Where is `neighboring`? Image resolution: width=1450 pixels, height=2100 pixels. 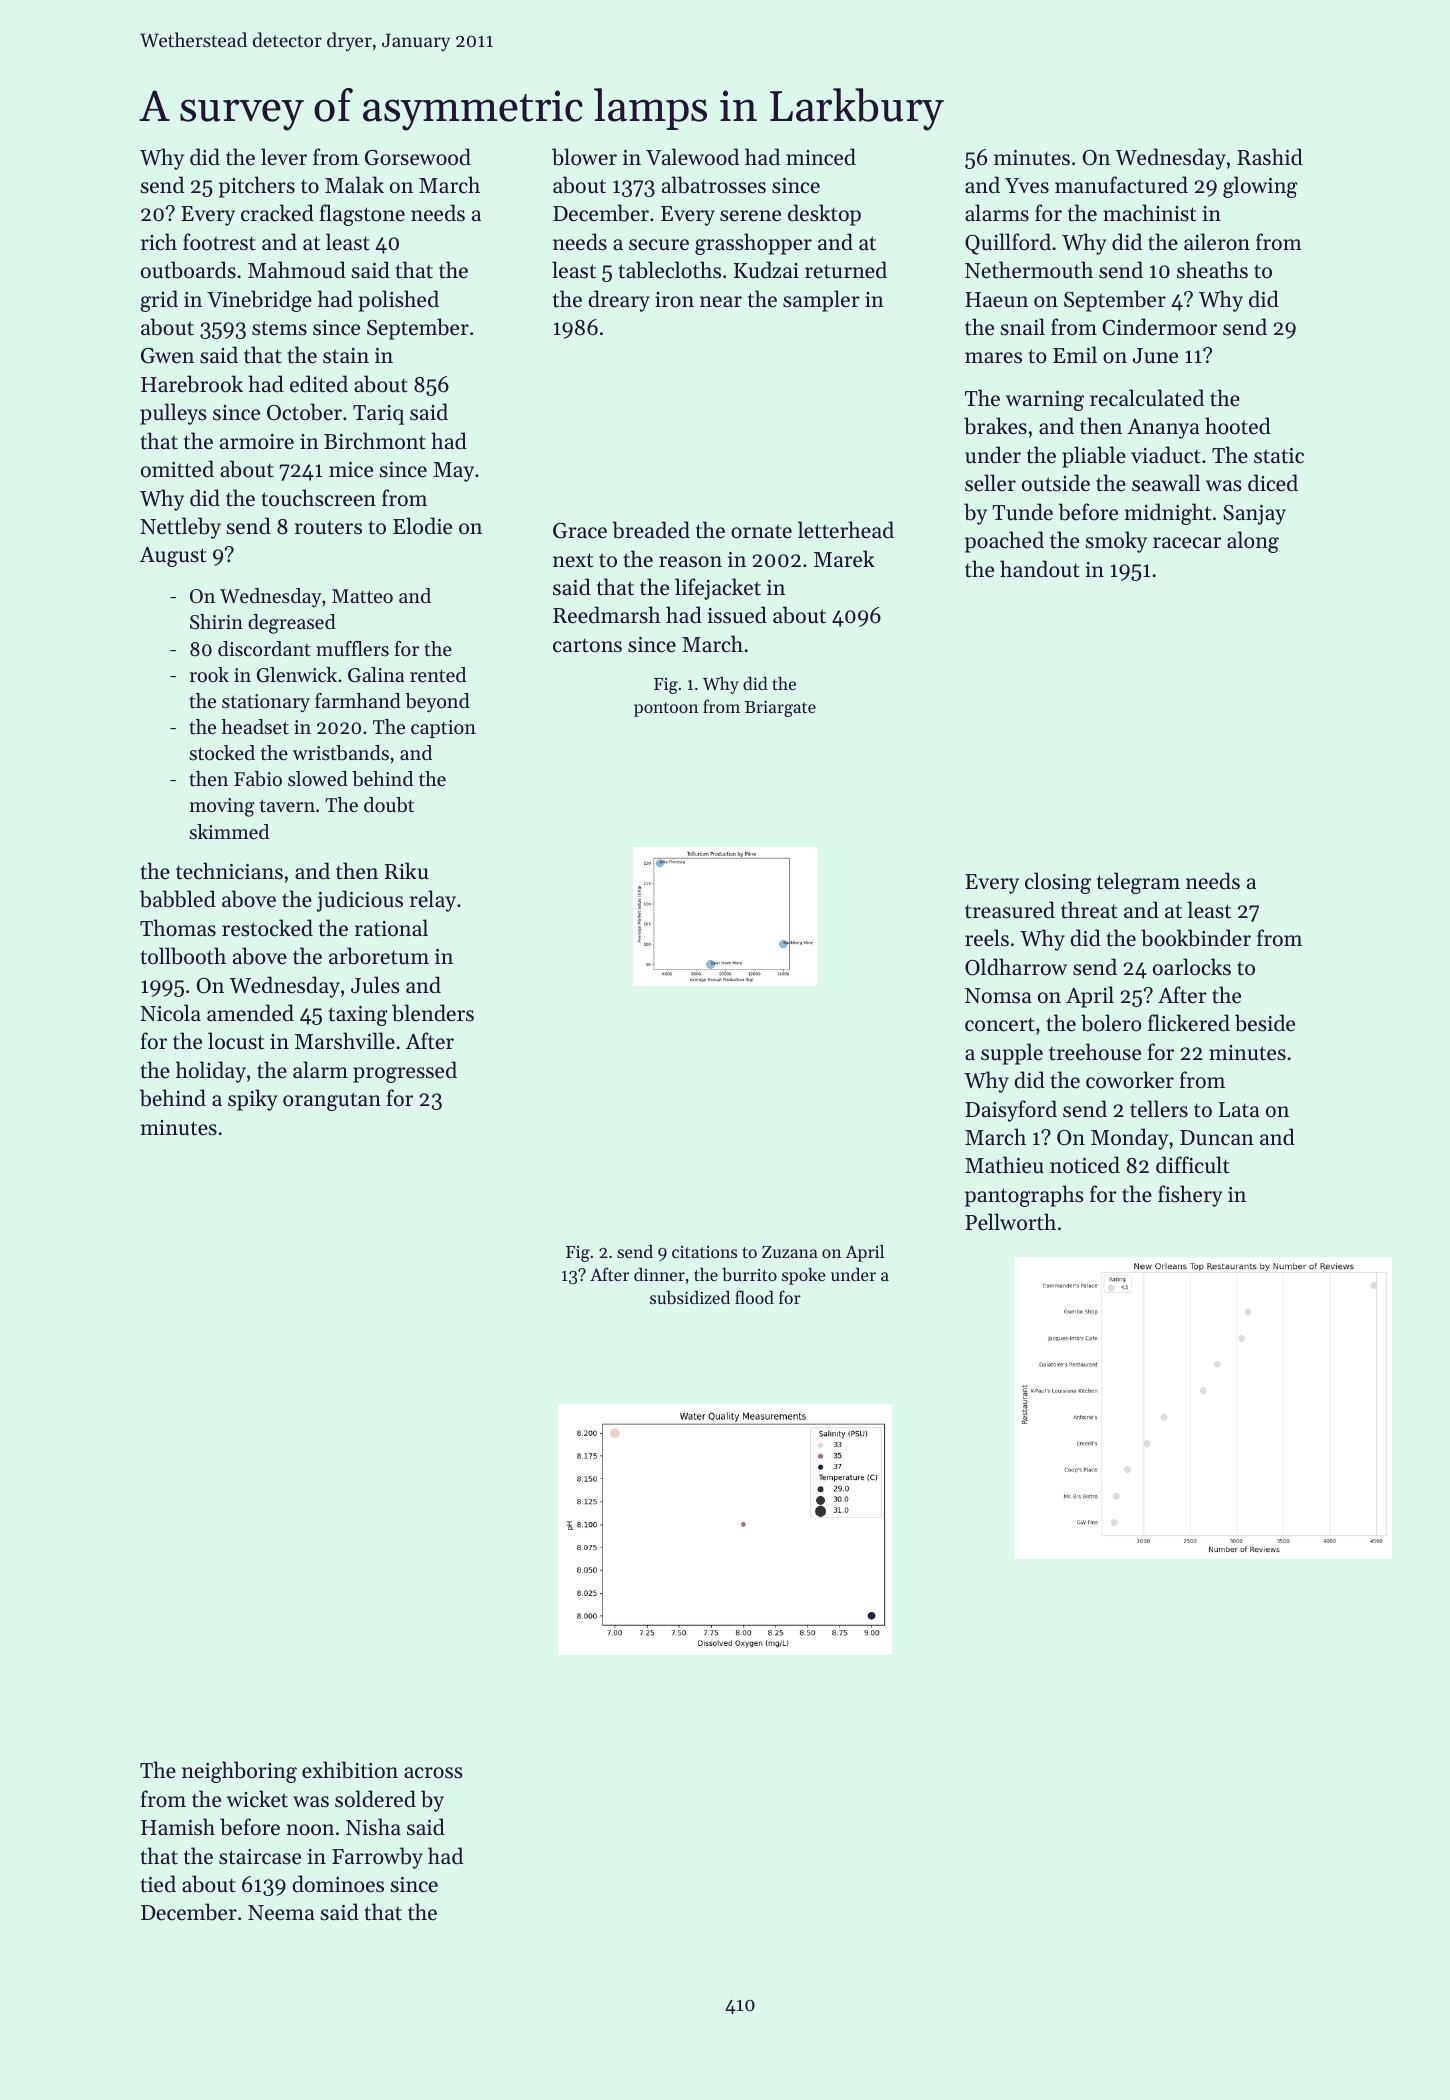 neighboring is located at coordinates (239, 1772).
